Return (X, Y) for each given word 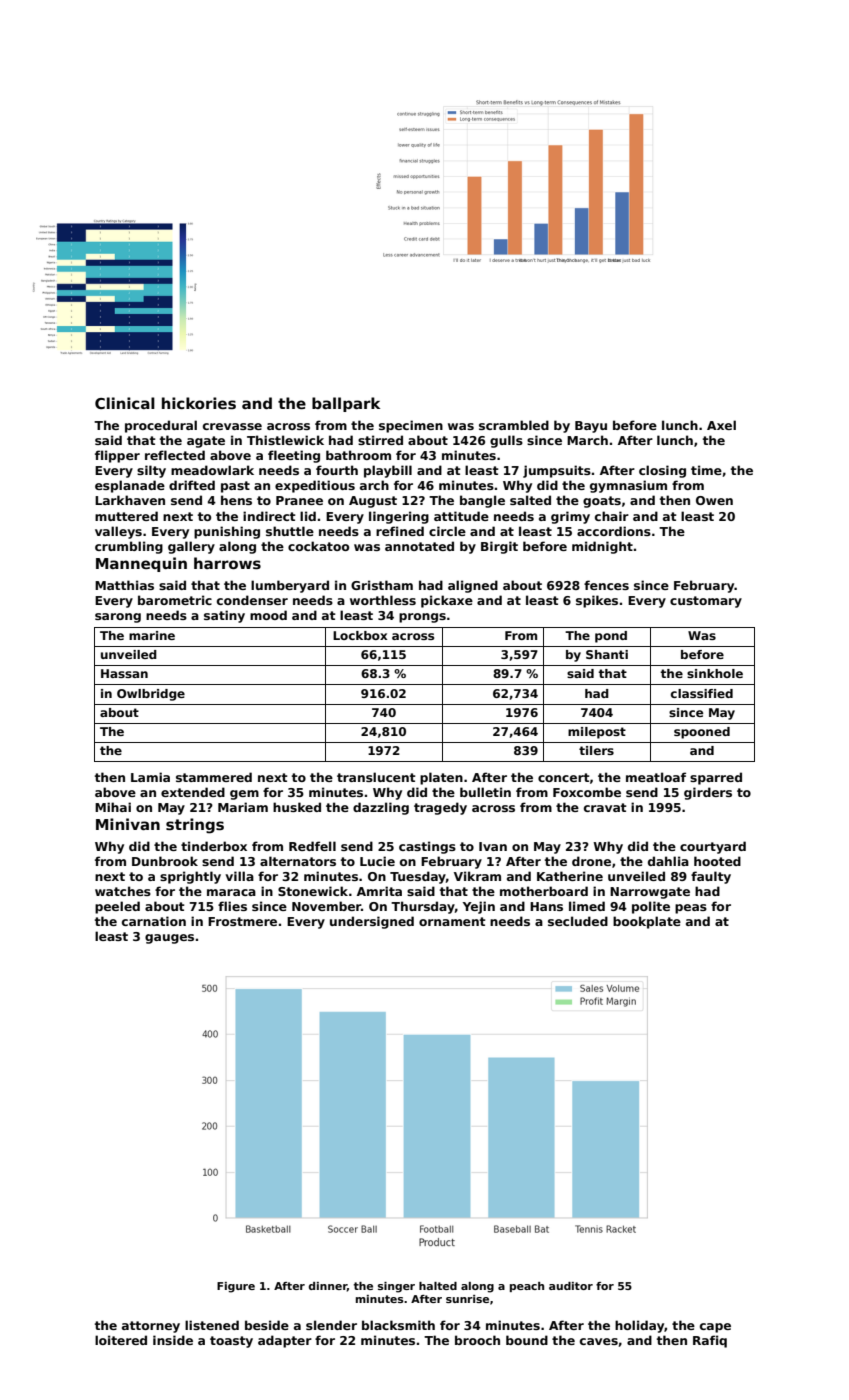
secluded (578, 921)
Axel (721, 425)
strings (195, 826)
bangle (482, 501)
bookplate (647, 922)
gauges (169, 939)
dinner (328, 1286)
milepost (597, 733)
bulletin (485, 792)
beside (267, 1325)
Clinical (125, 403)
